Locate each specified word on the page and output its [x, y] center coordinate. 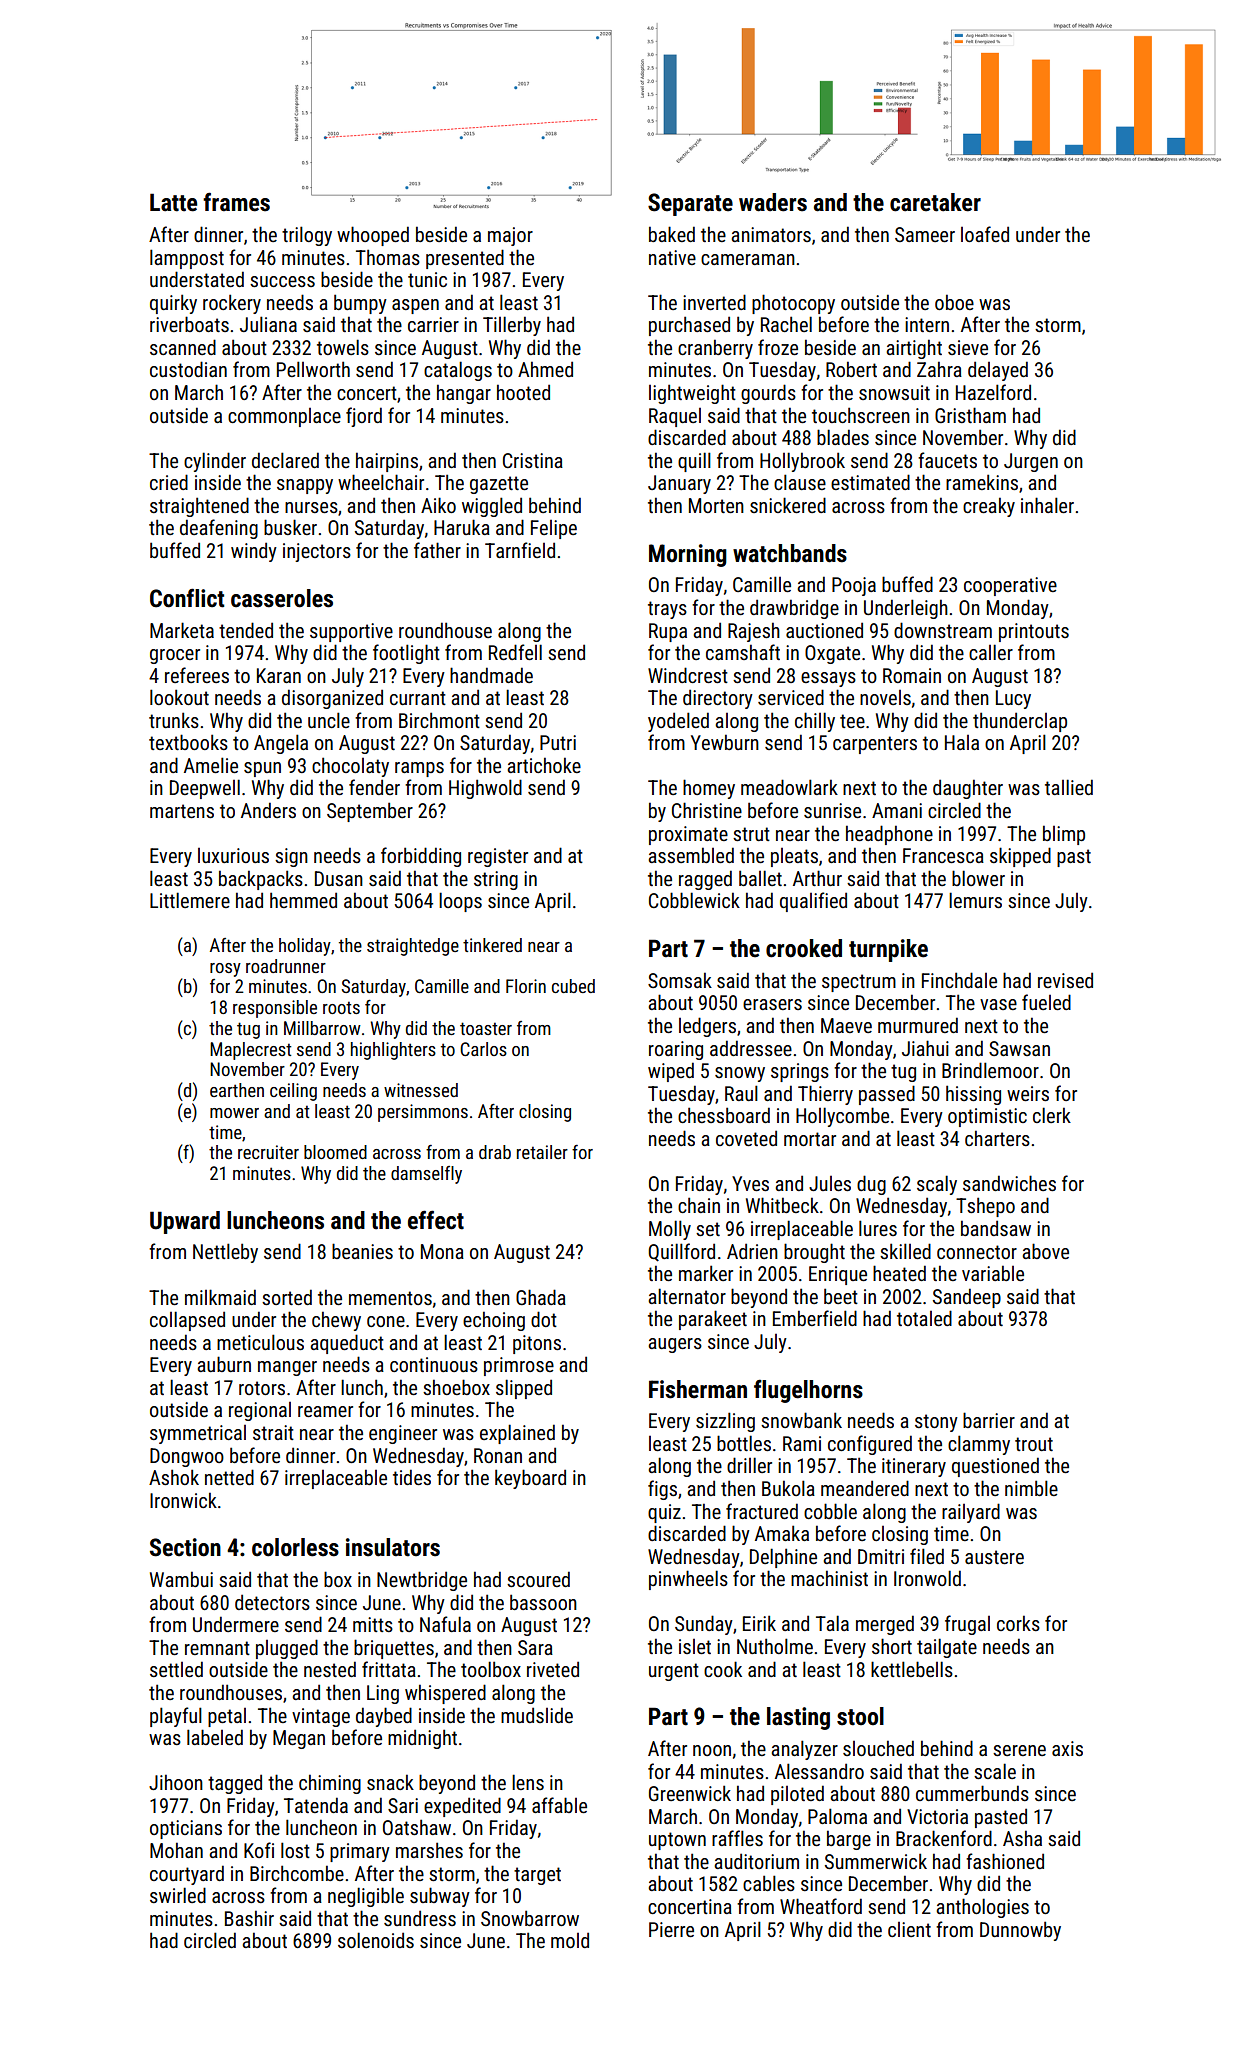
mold [570, 1940]
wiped [671, 1072]
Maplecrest [250, 1051]
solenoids [376, 1940]
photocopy [793, 304]
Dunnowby [1020, 1931]
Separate [690, 204]
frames [236, 202]
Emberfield [815, 1318]
